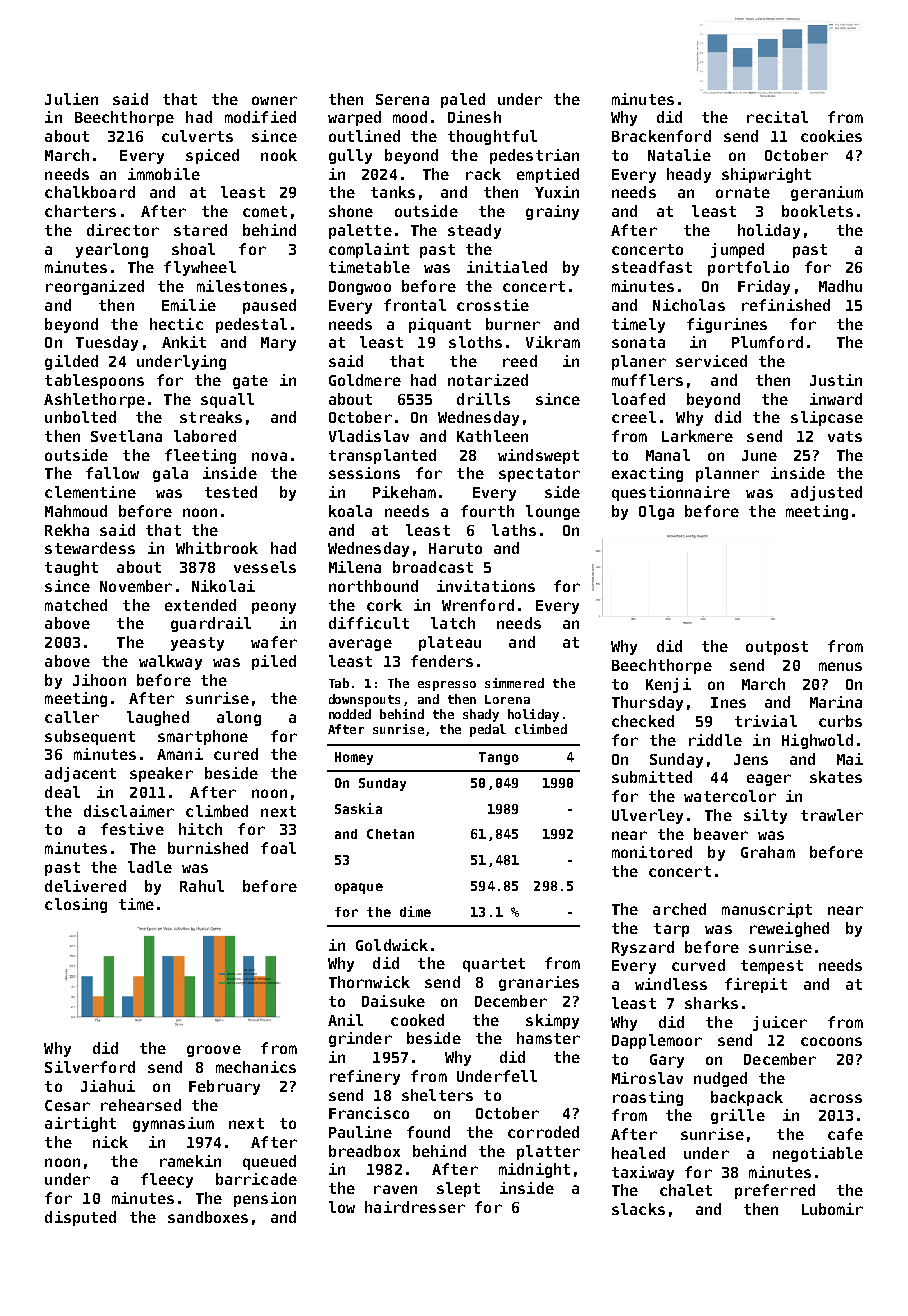  What do you see at coordinates (832, 1209) in the image?
I see `Lubomir` at bounding box center [832, 1209].
